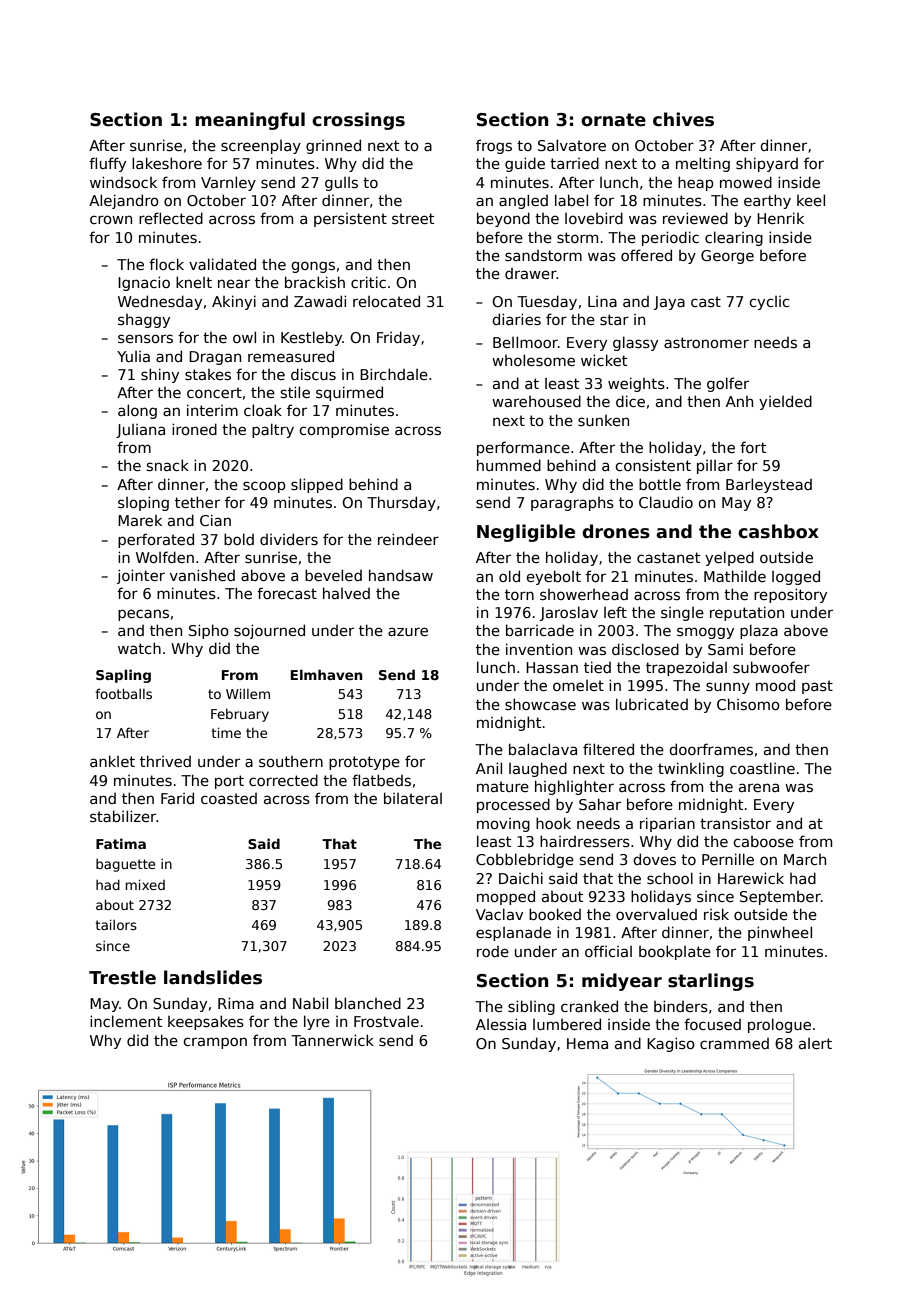 This screenshot has height=1308, width=924. I want to click on crossings, so click(358, 121).
